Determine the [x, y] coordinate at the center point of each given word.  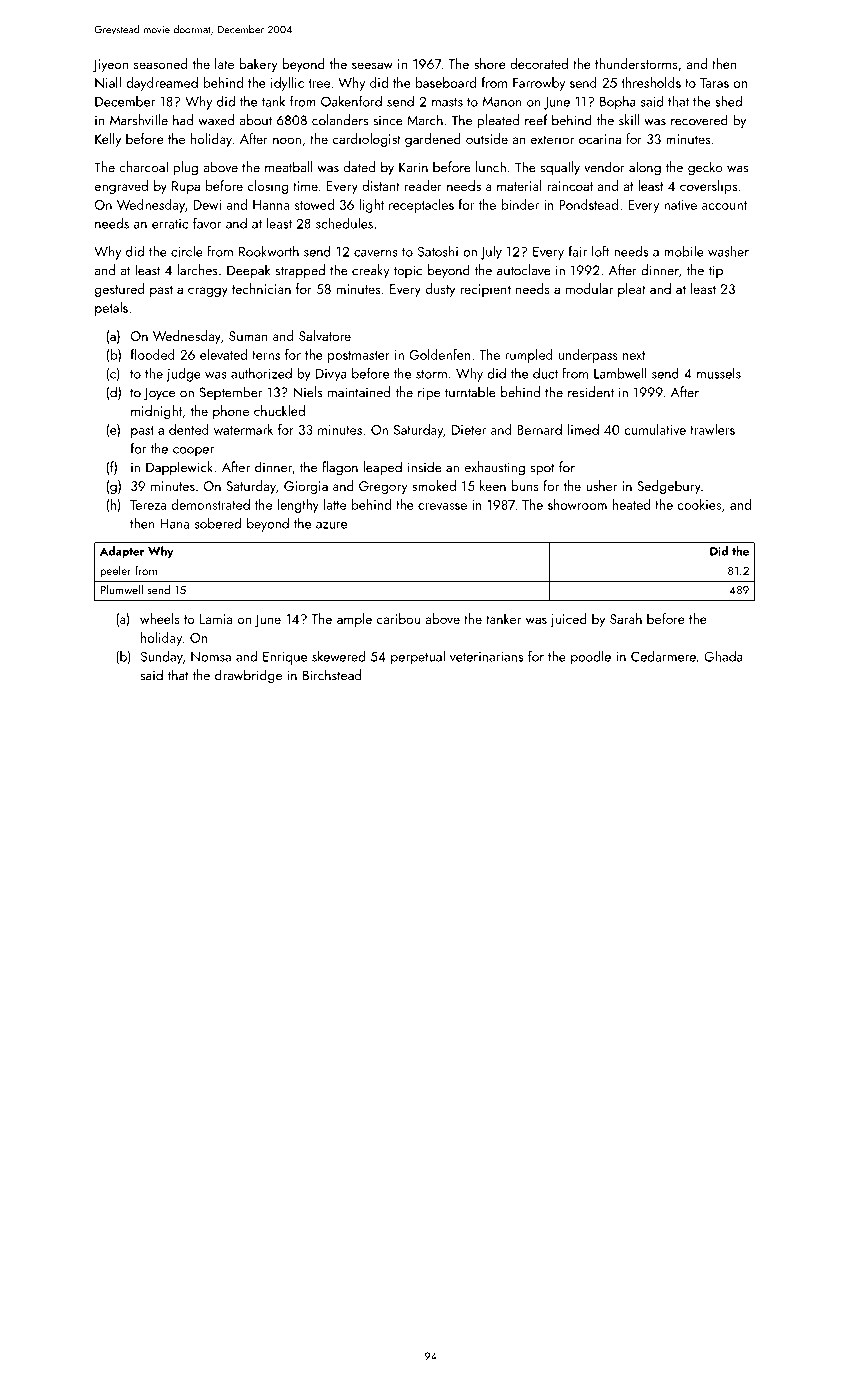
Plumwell [121, 590]
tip [715, 271]
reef [536, 120]
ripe [429, 394]
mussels [719, 373]
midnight [156, 412]
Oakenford [351, 101]
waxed [216, 120]
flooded [153, 354]
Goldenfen [439, 354]
